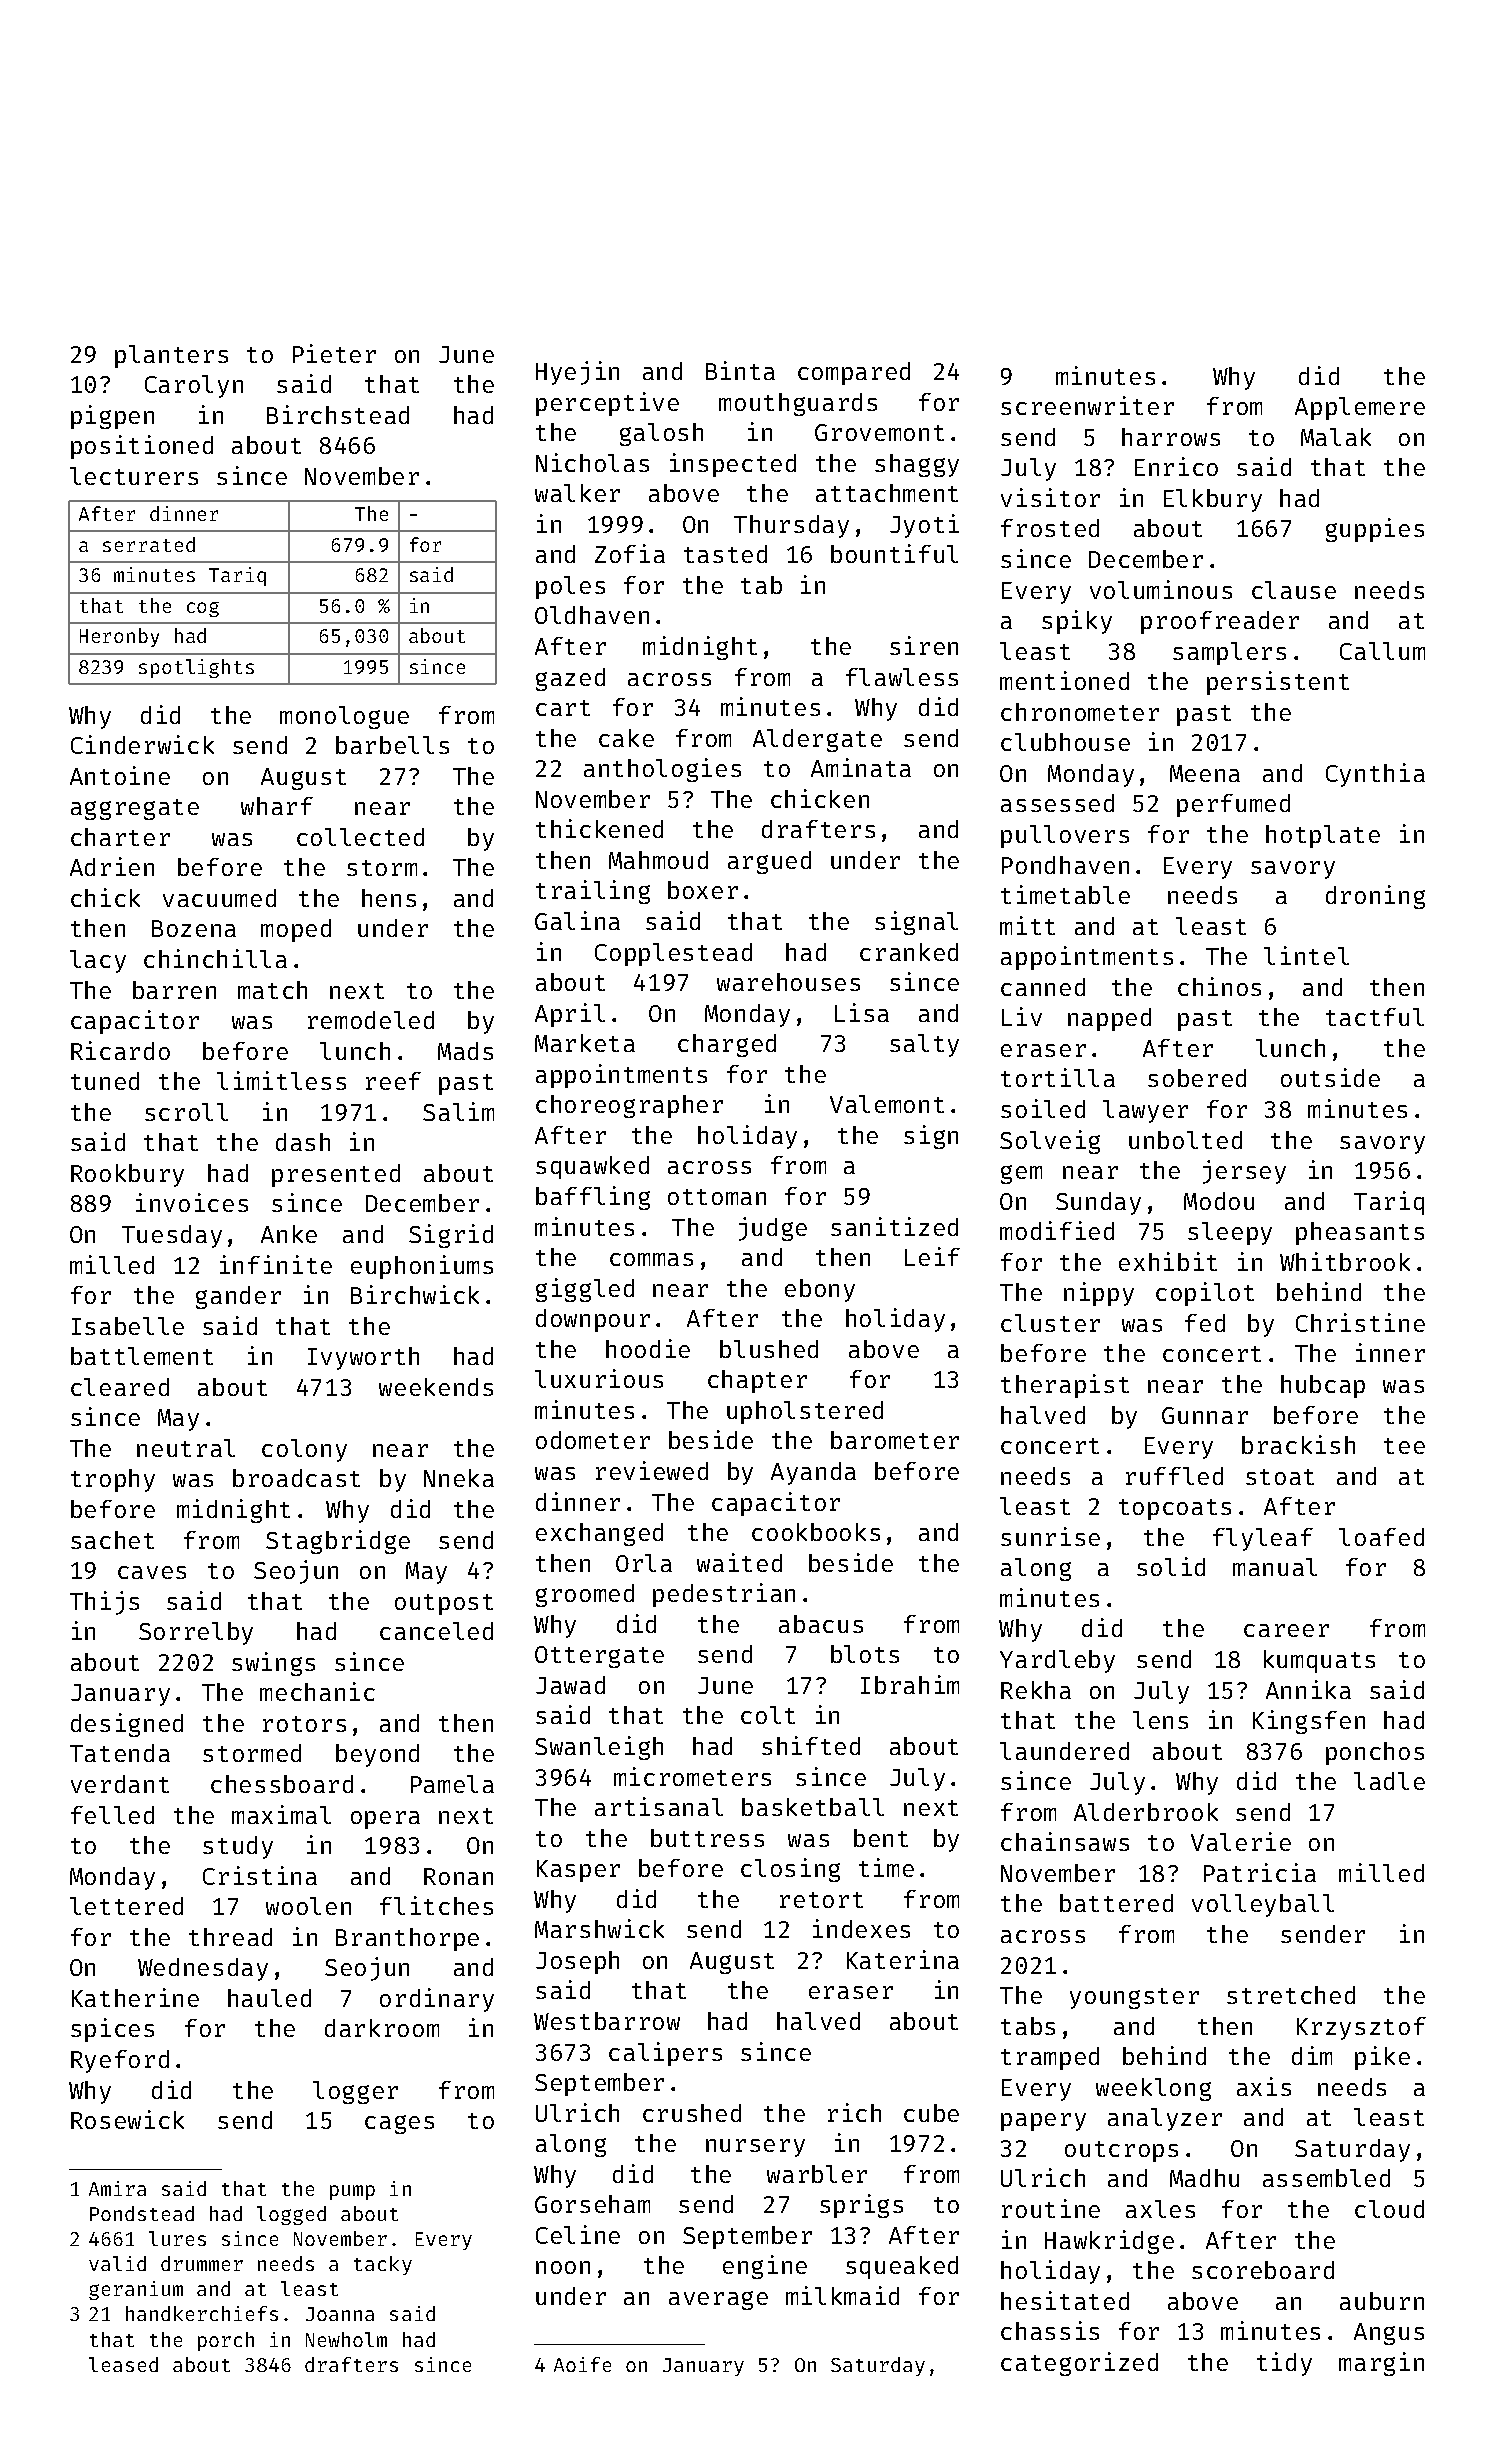 This screenshot has height=2464, width=1496. Describe the element at coordinates (1087, 405) in the screenshot. I see `screenwriter` at that location.
